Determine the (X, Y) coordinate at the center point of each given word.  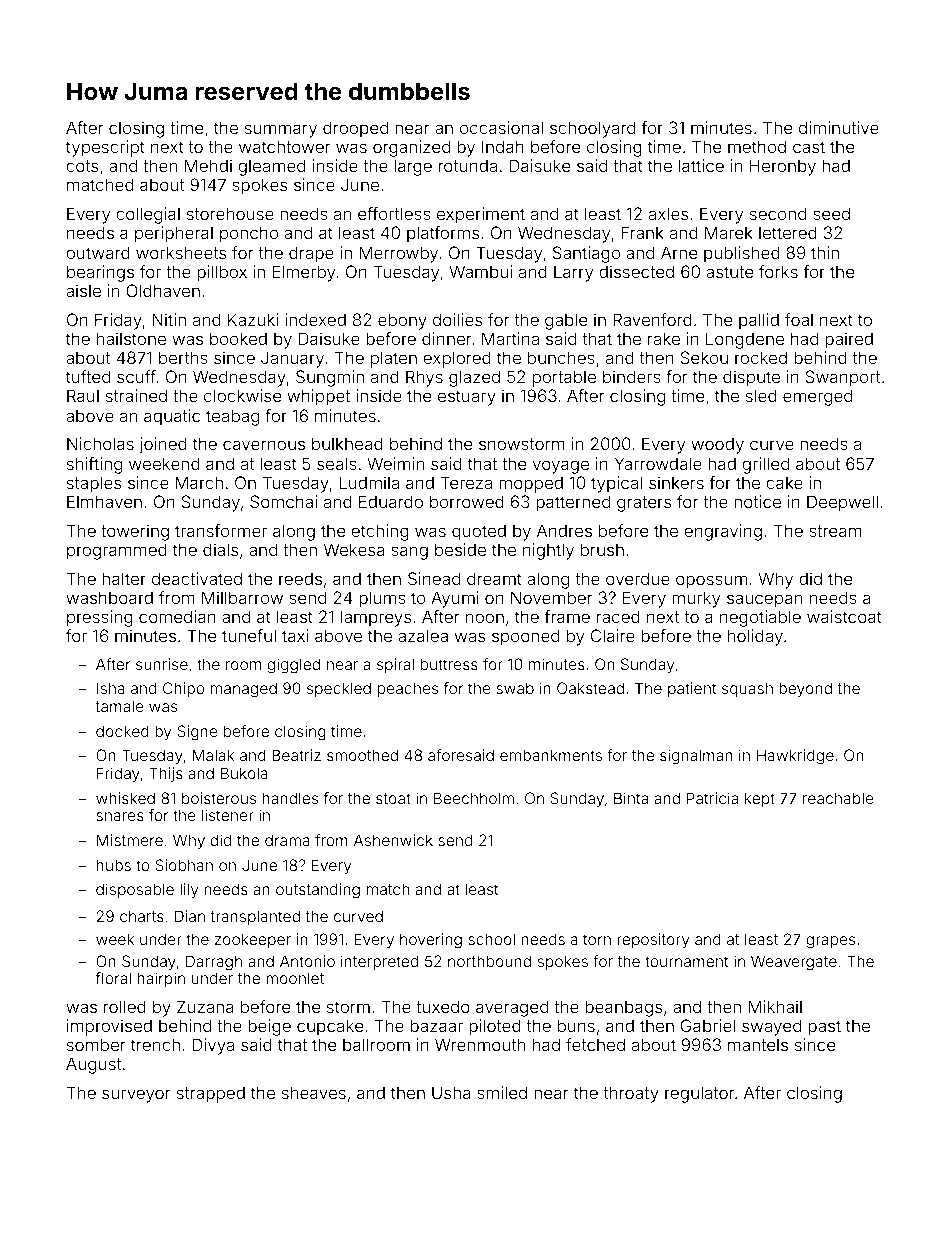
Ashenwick (393, 840)
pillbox (222, 273)
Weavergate (794, 963)
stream (835, 531)
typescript (105, 148)
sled (761, 395)
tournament (687, 961)
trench (155, 1044)
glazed (474, 378)
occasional (501, 127)
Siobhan (184, 865)
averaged (512, 1008)
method (757, 146)
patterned (573, 503)
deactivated (197, 578)
